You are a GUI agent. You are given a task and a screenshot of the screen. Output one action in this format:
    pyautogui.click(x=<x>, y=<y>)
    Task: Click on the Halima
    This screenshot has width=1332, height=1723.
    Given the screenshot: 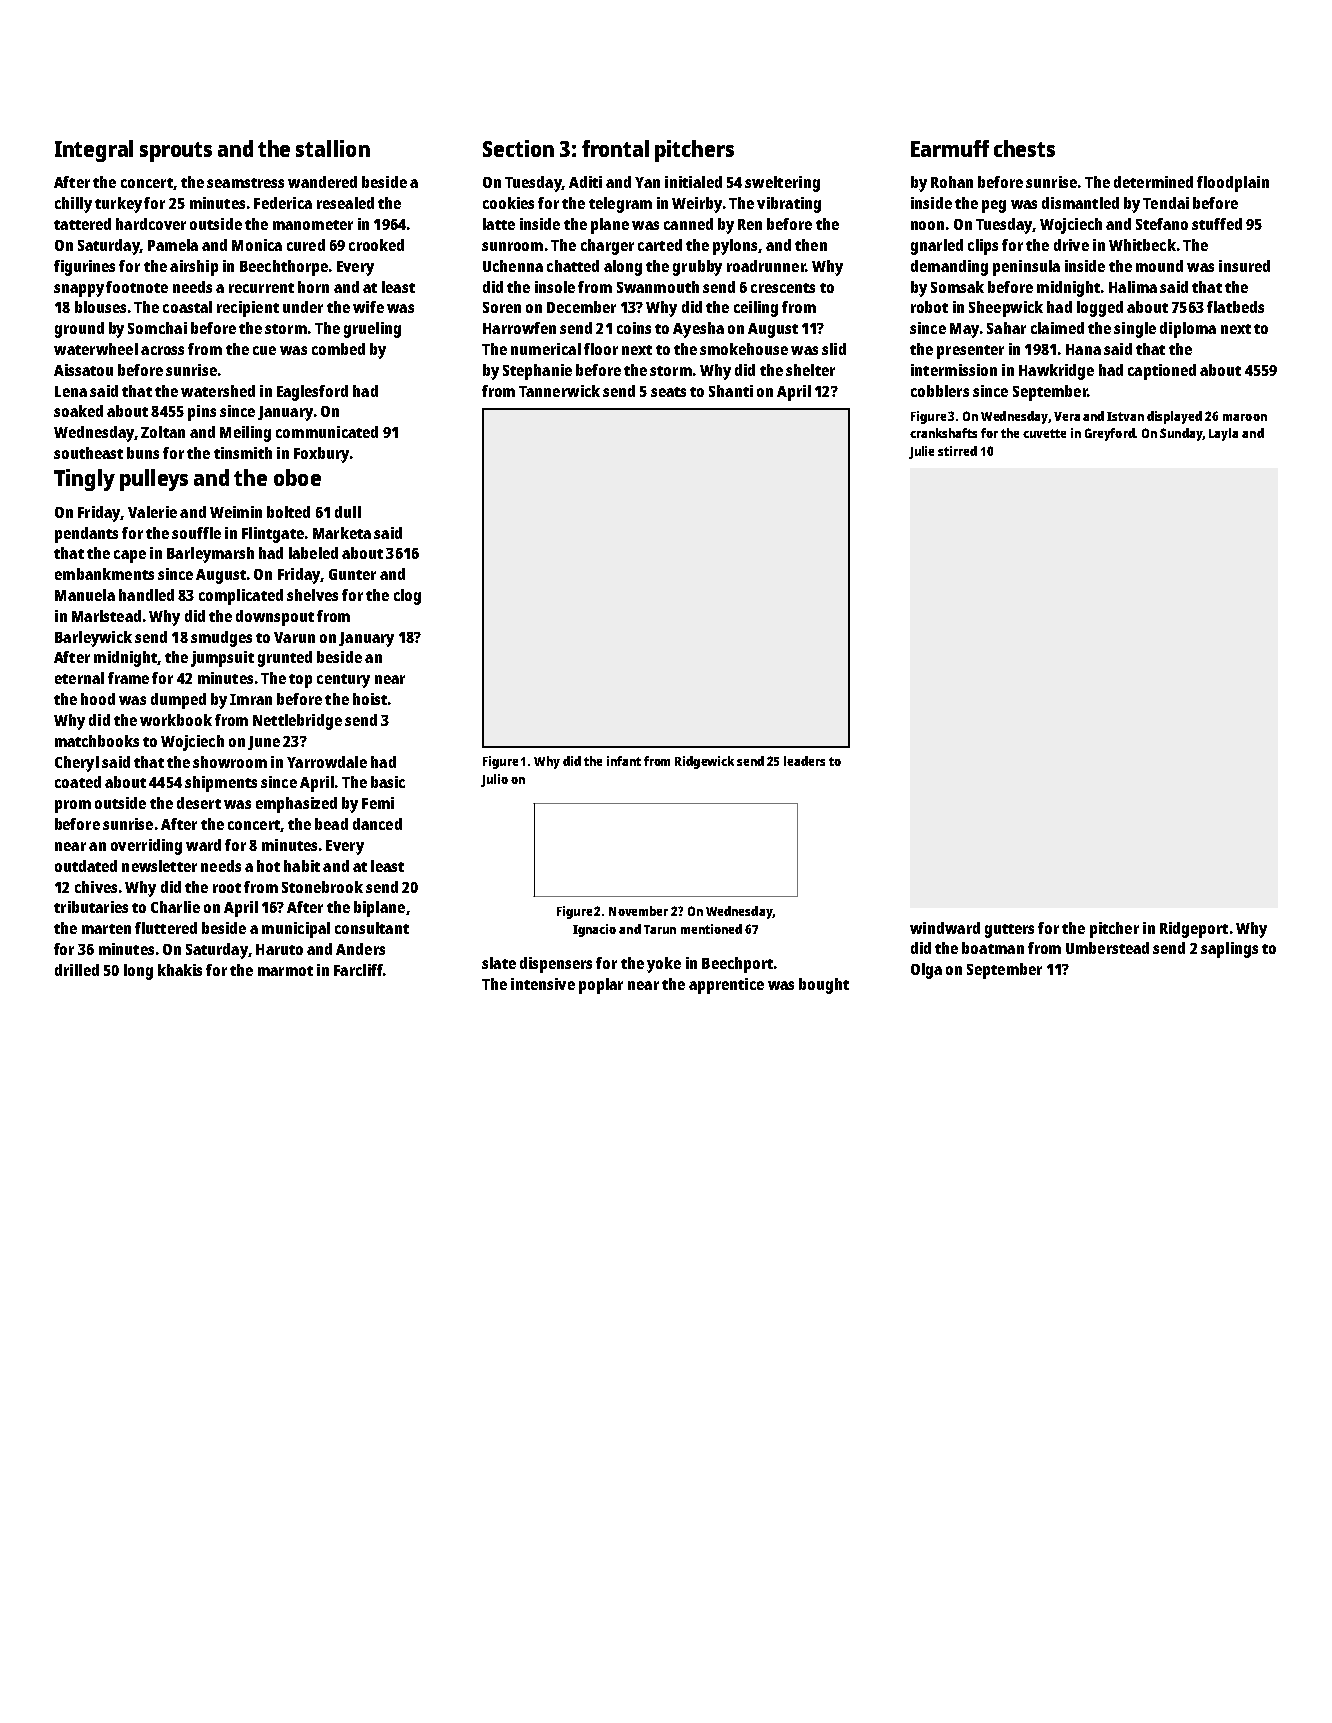 What is the action you would take?
    pyautogui.click(x=1133, y=287)
